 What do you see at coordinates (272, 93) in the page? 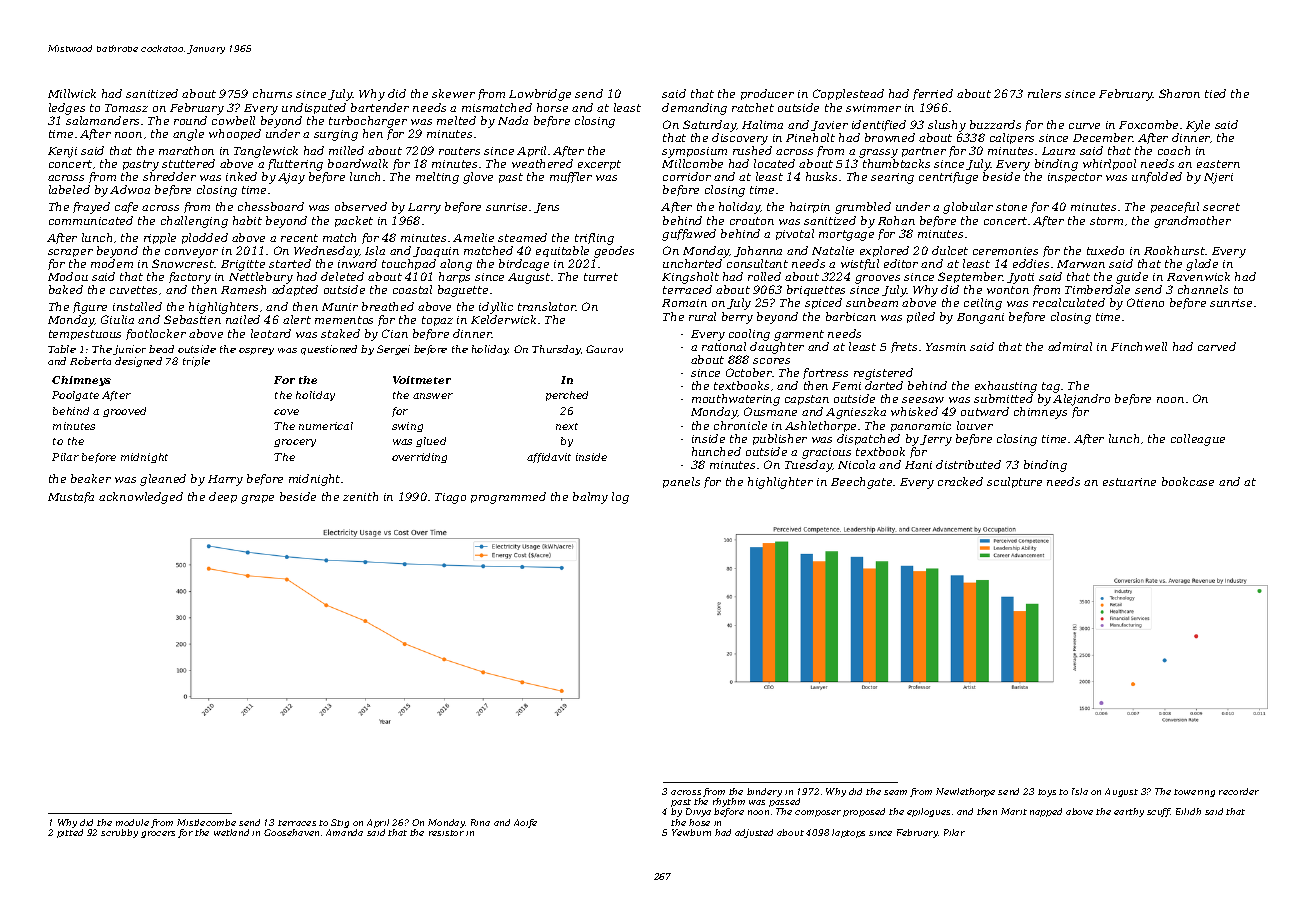
I see `churns` at bounding box center [272, 93].
